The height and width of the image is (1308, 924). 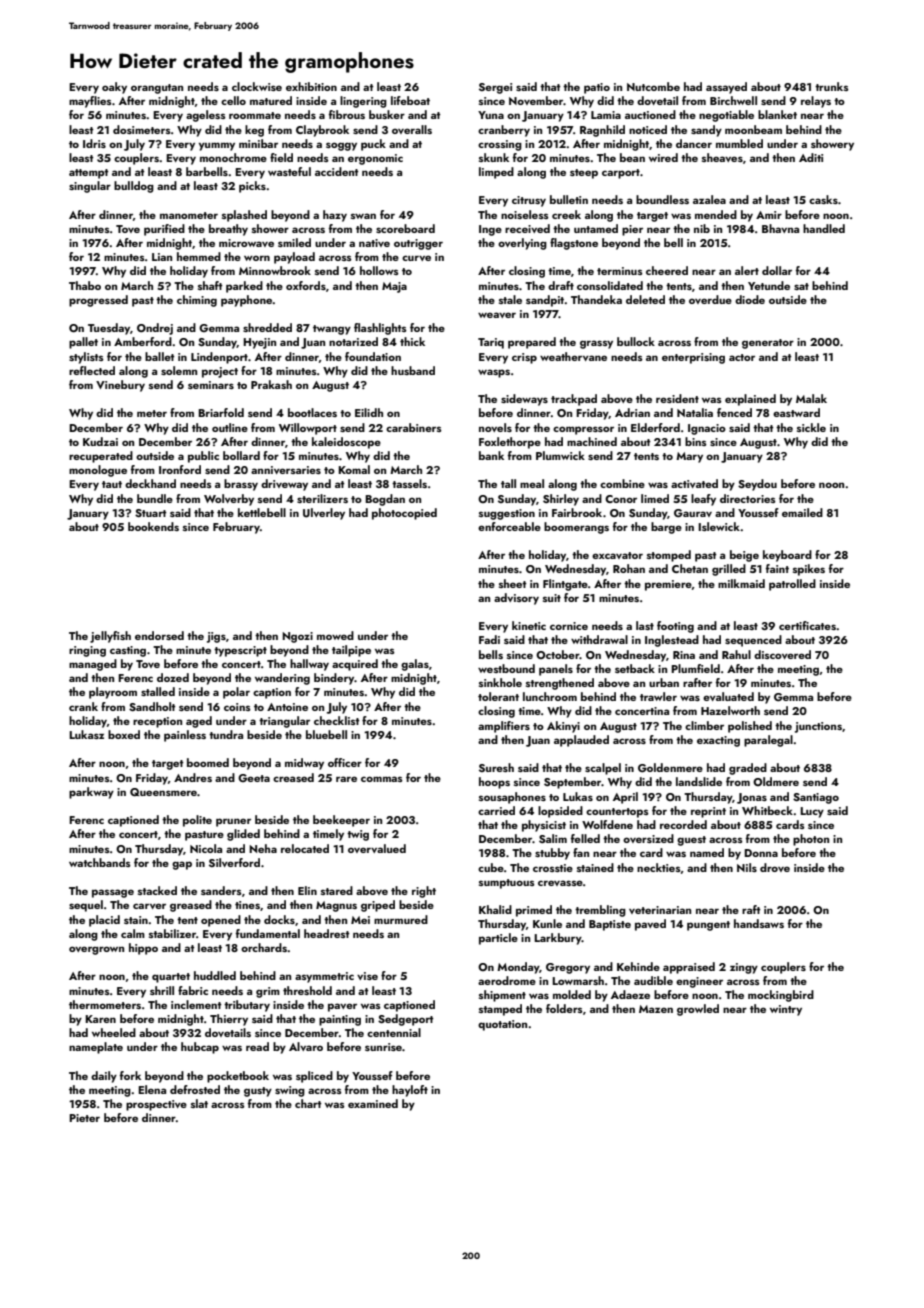 I want to click on oaky, so click(x=114, y=88).
